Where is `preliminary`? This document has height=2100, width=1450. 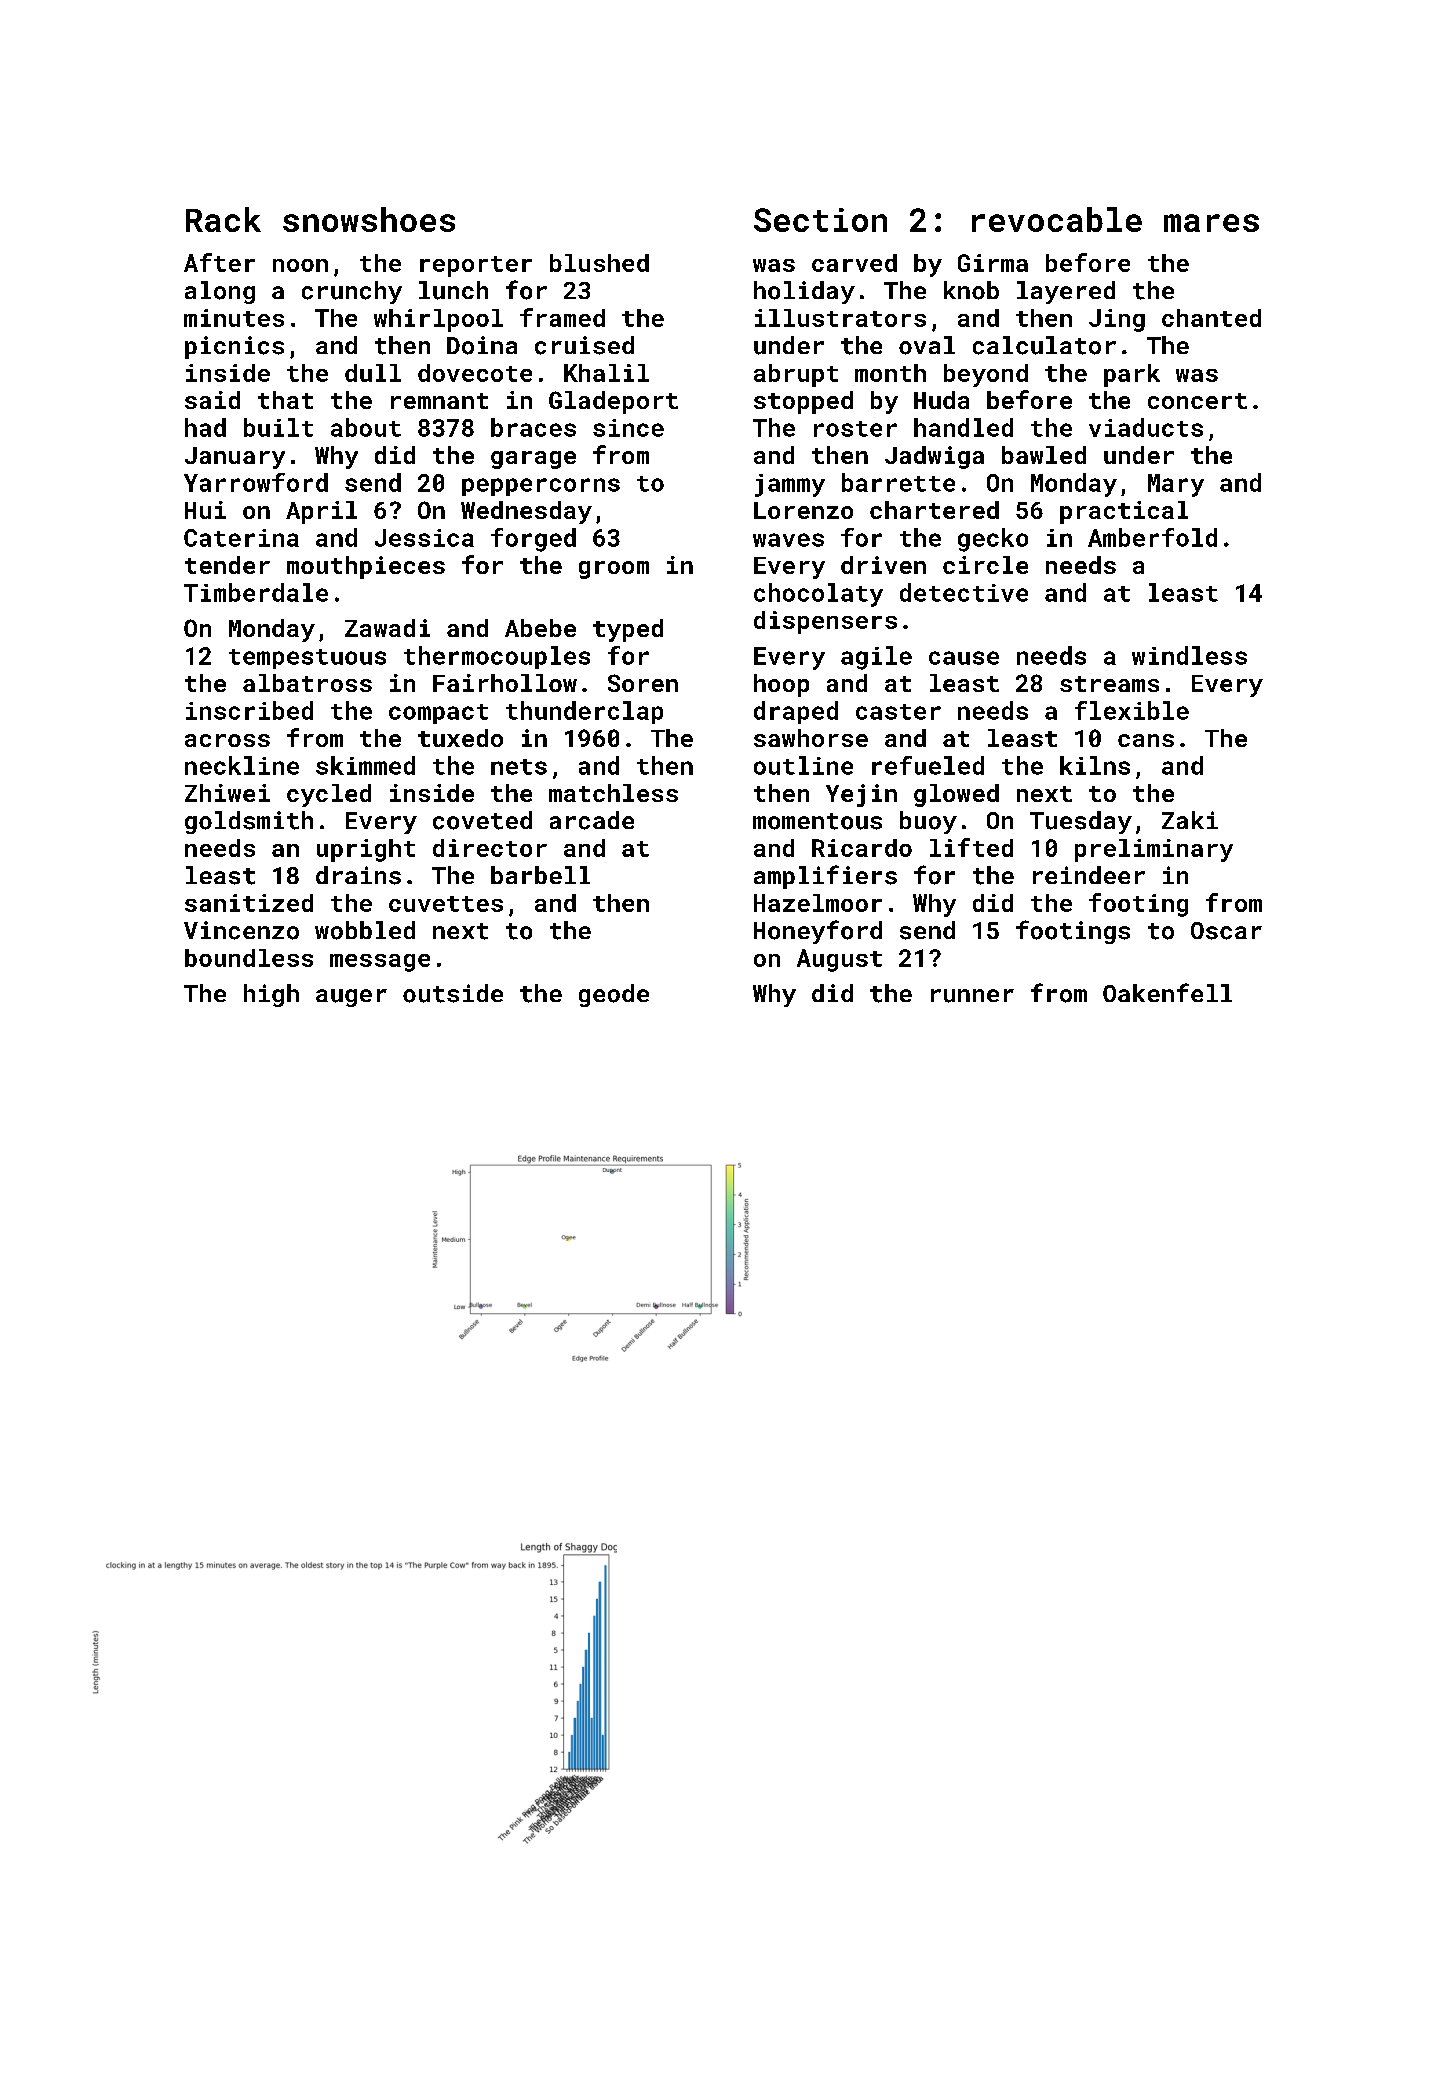
preliminary is located at coordinates (1154, 850).
